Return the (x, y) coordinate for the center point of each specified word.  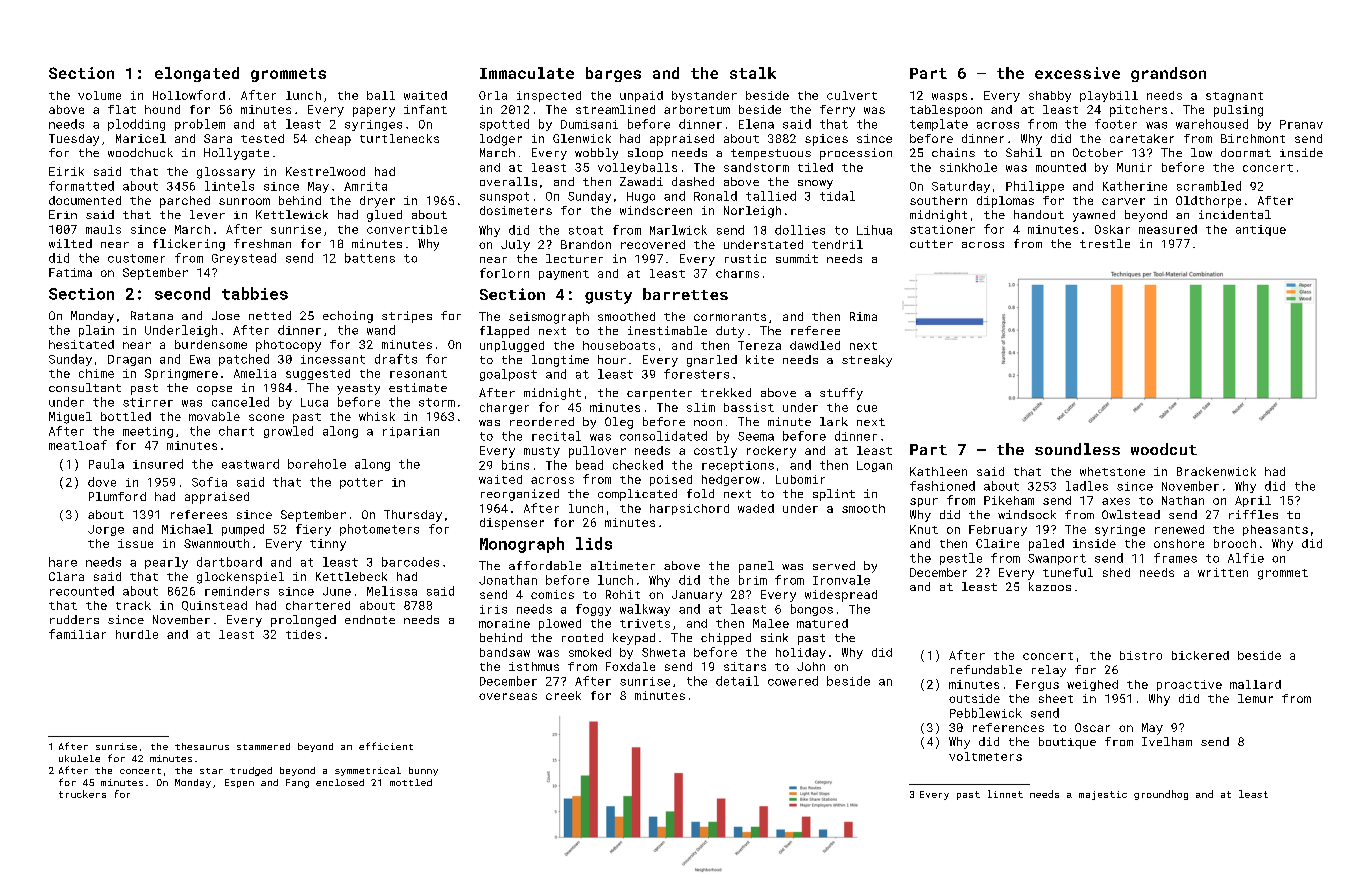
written (1223, 572)
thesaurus (202, 746)
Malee (771, 623)
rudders (74, 619)
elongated (197, 74)
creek (563, 695)
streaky (867, 361)
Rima (863, 316)
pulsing (1238, 111)
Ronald (715, 196)
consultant (85, 387)
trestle (1105, 243)
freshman (262, 243)
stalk (753, 73)
